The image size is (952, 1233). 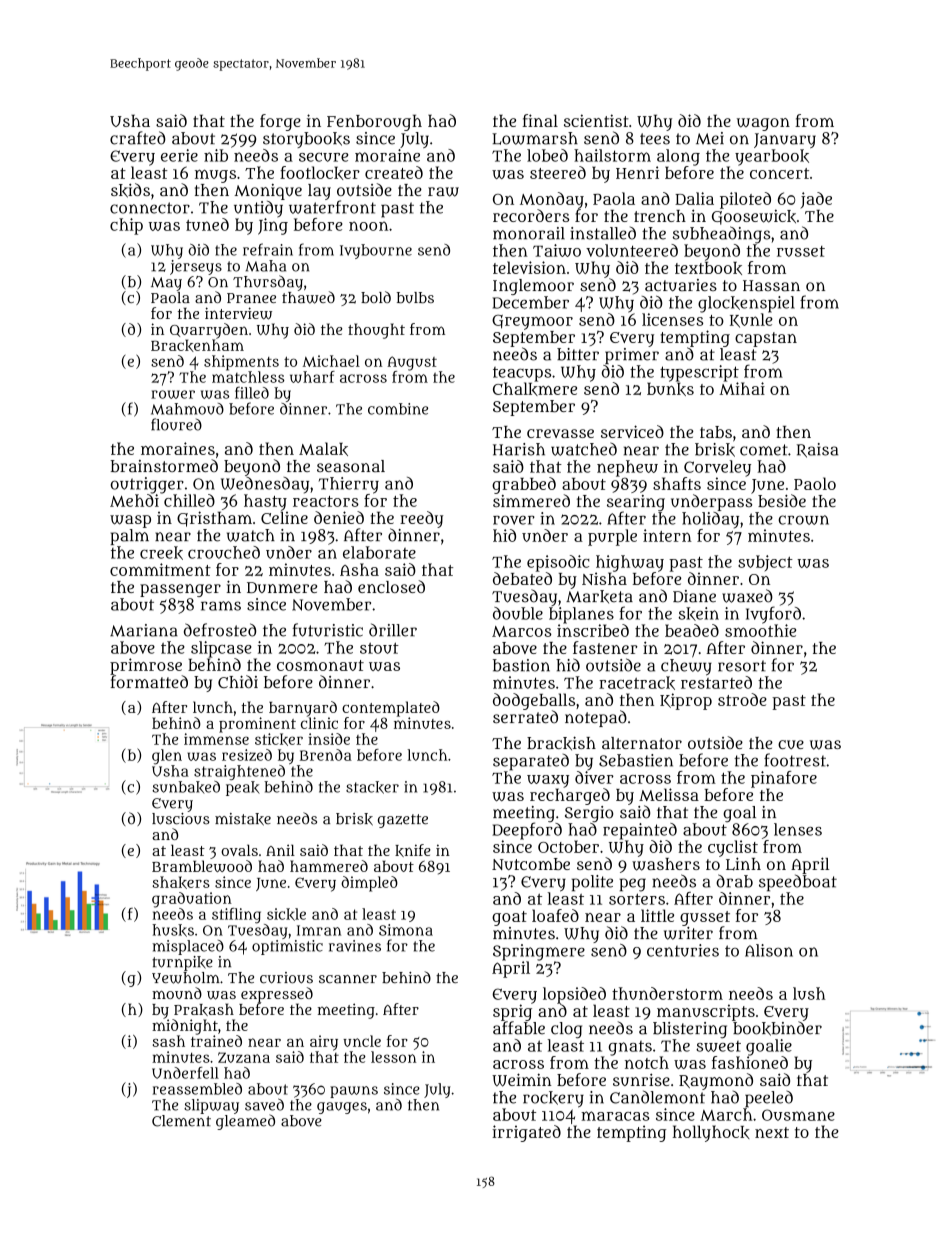 What do you see at coordinates (245, 1122) in the document?
I see `gleamed` at bounding box center [245, 1122].
